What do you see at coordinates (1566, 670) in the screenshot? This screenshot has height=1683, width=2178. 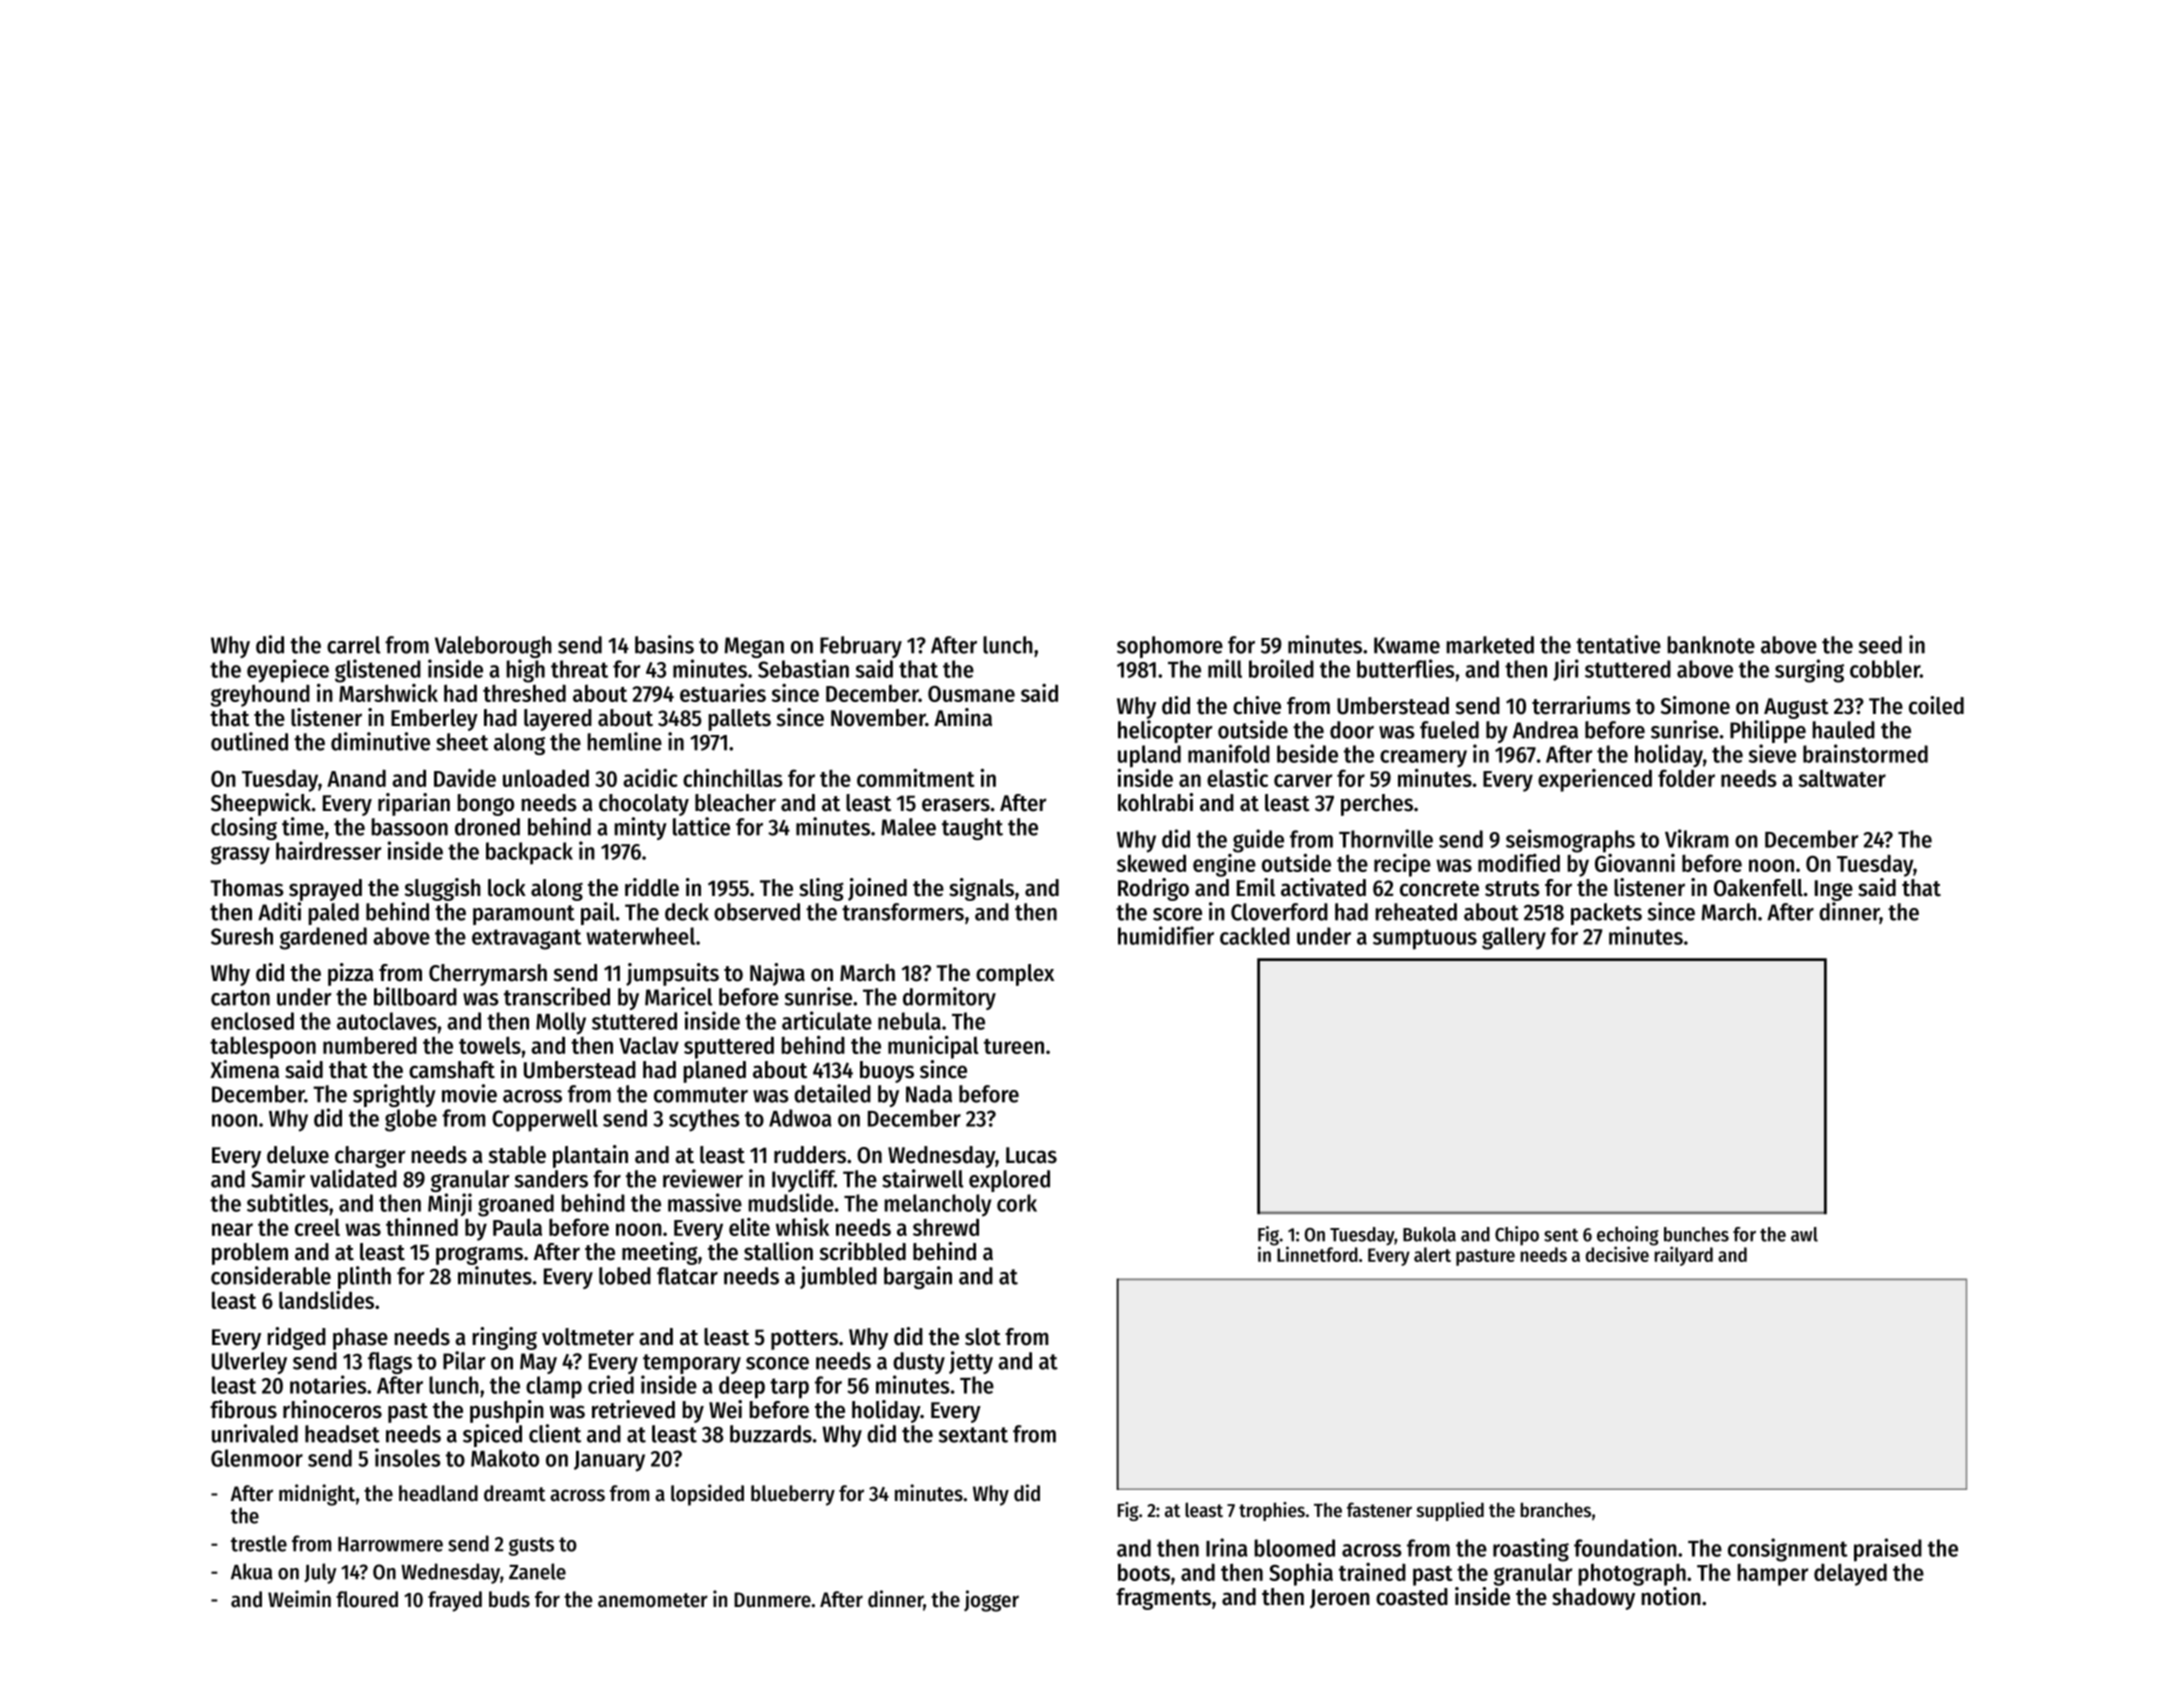 I see `Jiri` at bounding box center [1566, 670].
